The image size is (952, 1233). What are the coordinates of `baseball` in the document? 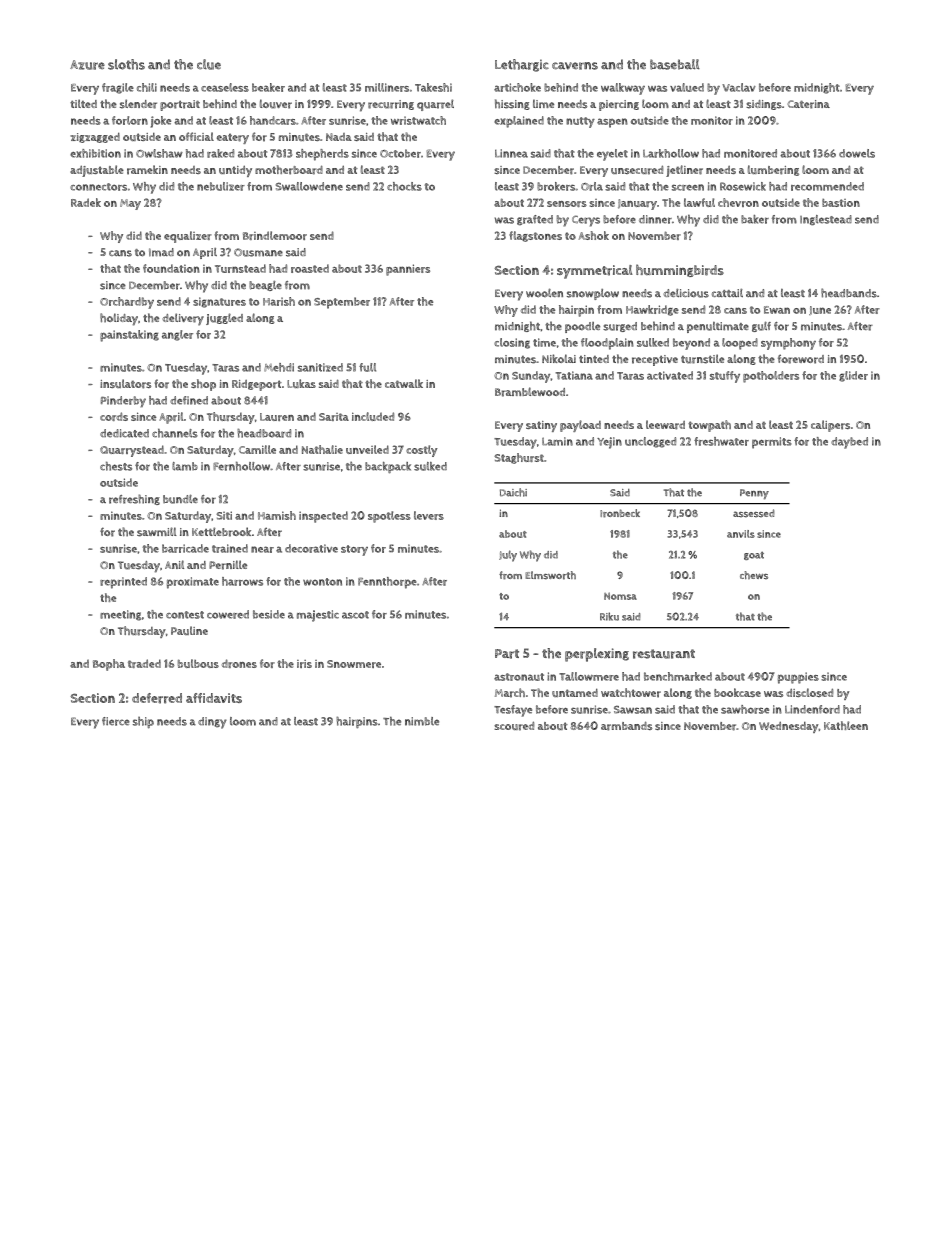 It's located at (675, 64).
